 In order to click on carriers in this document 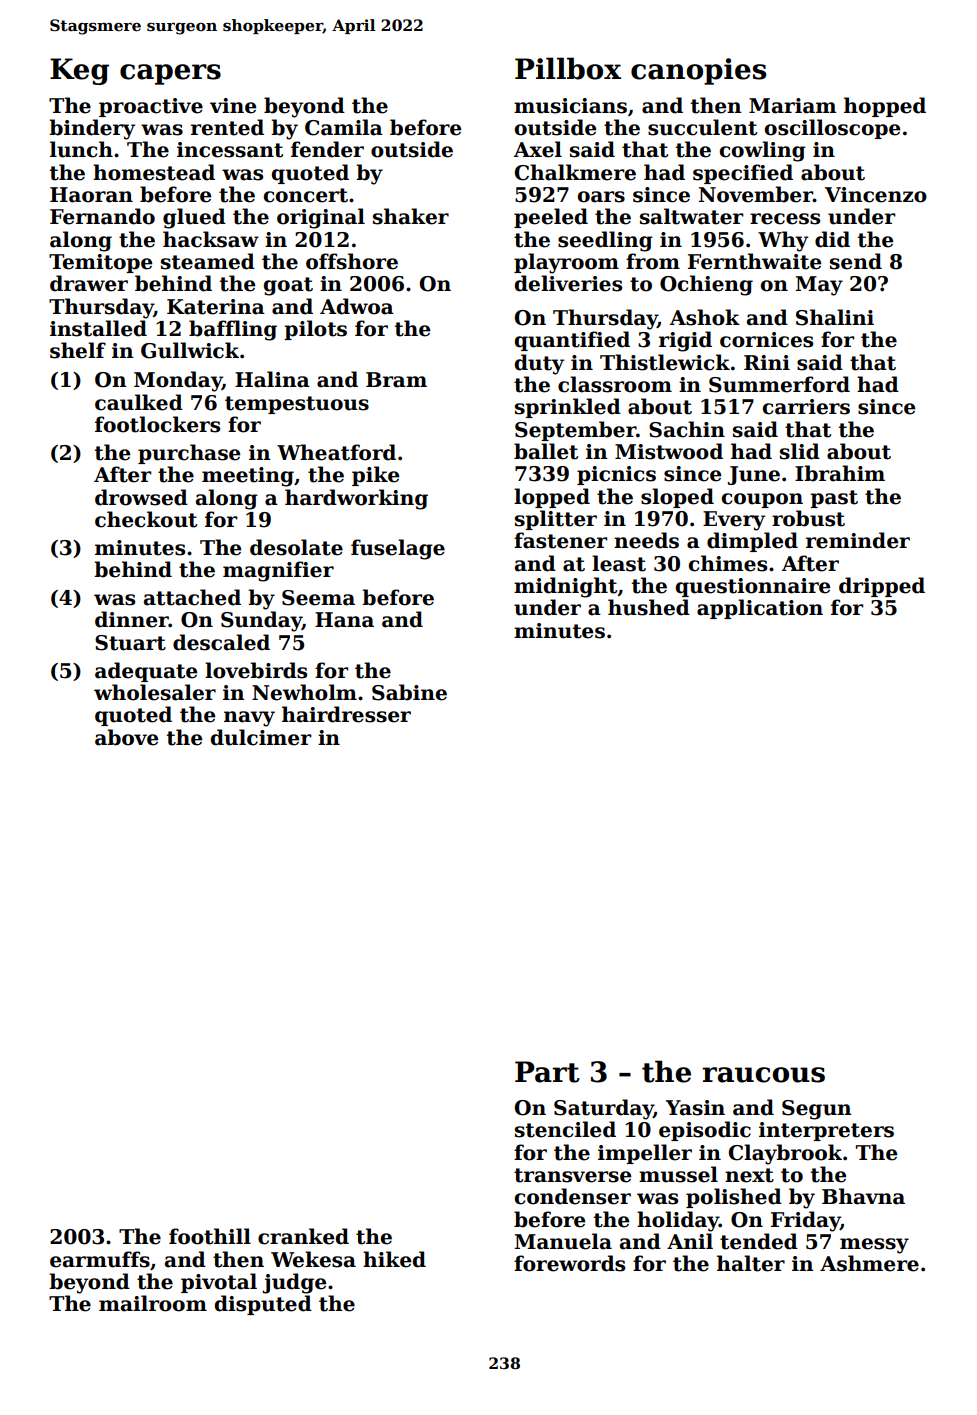, I will do `click(806, 407)`.
